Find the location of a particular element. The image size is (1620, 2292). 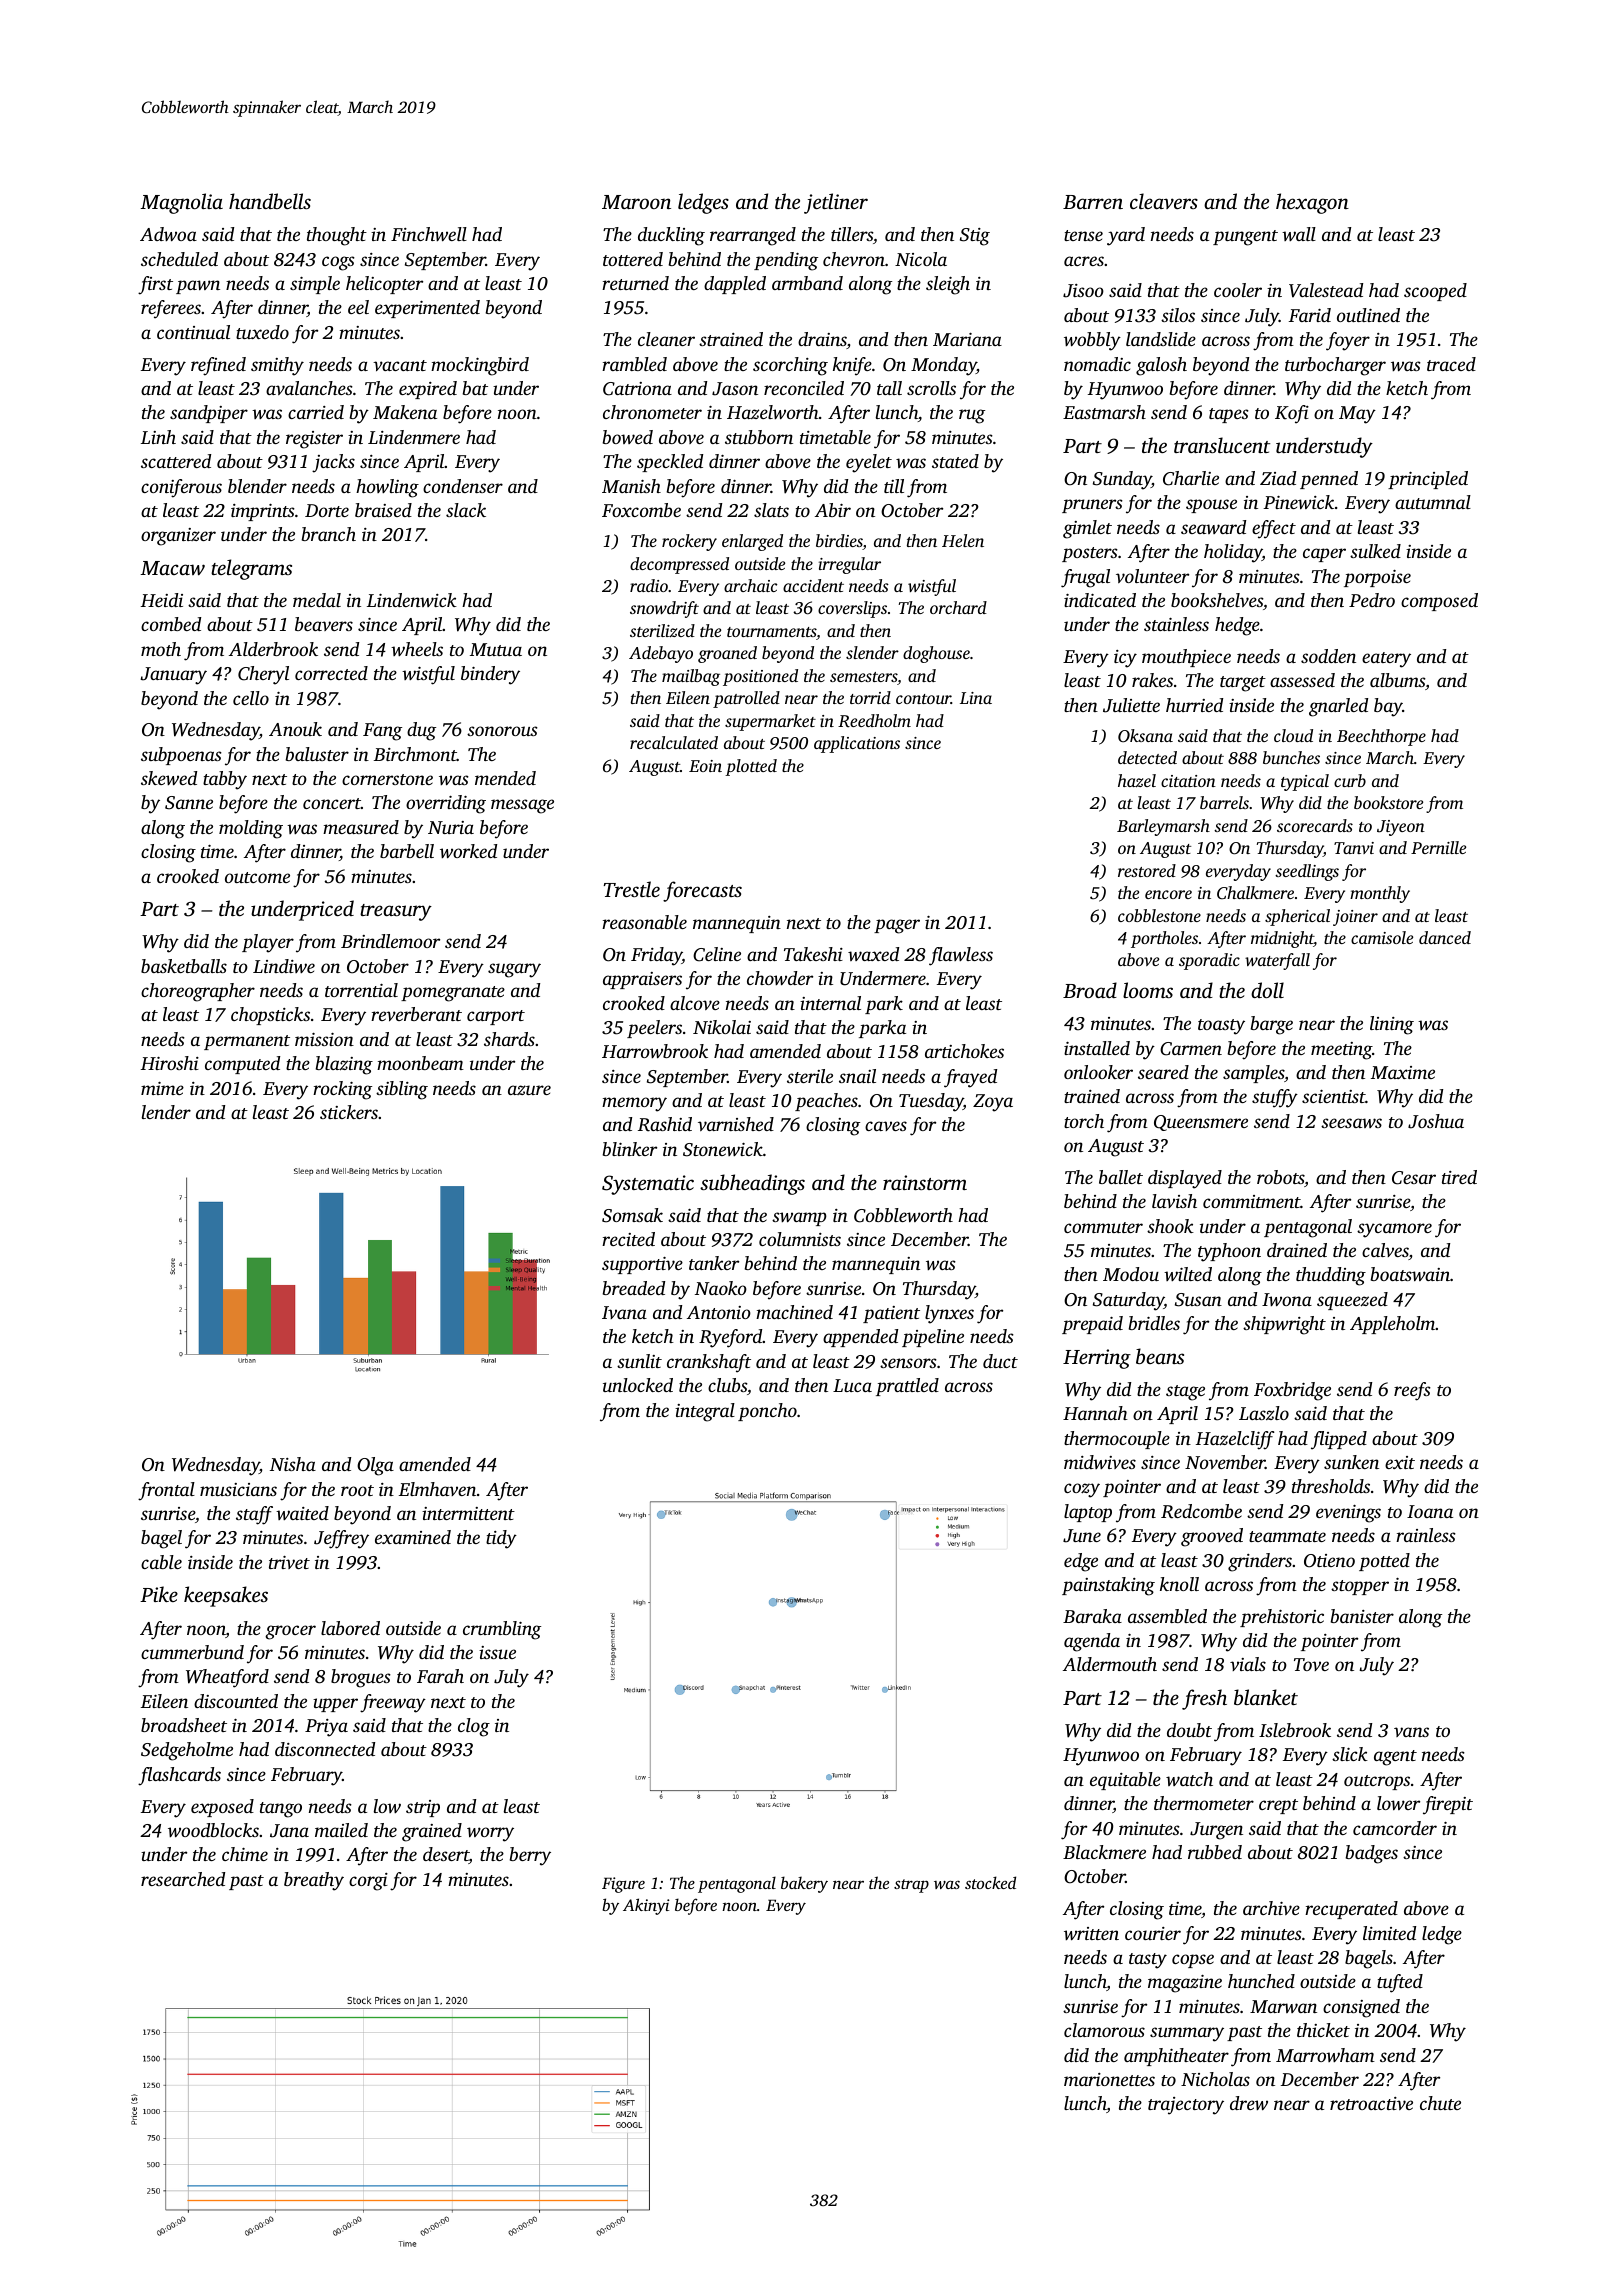

orchard is located at coordinates (958, 607).
